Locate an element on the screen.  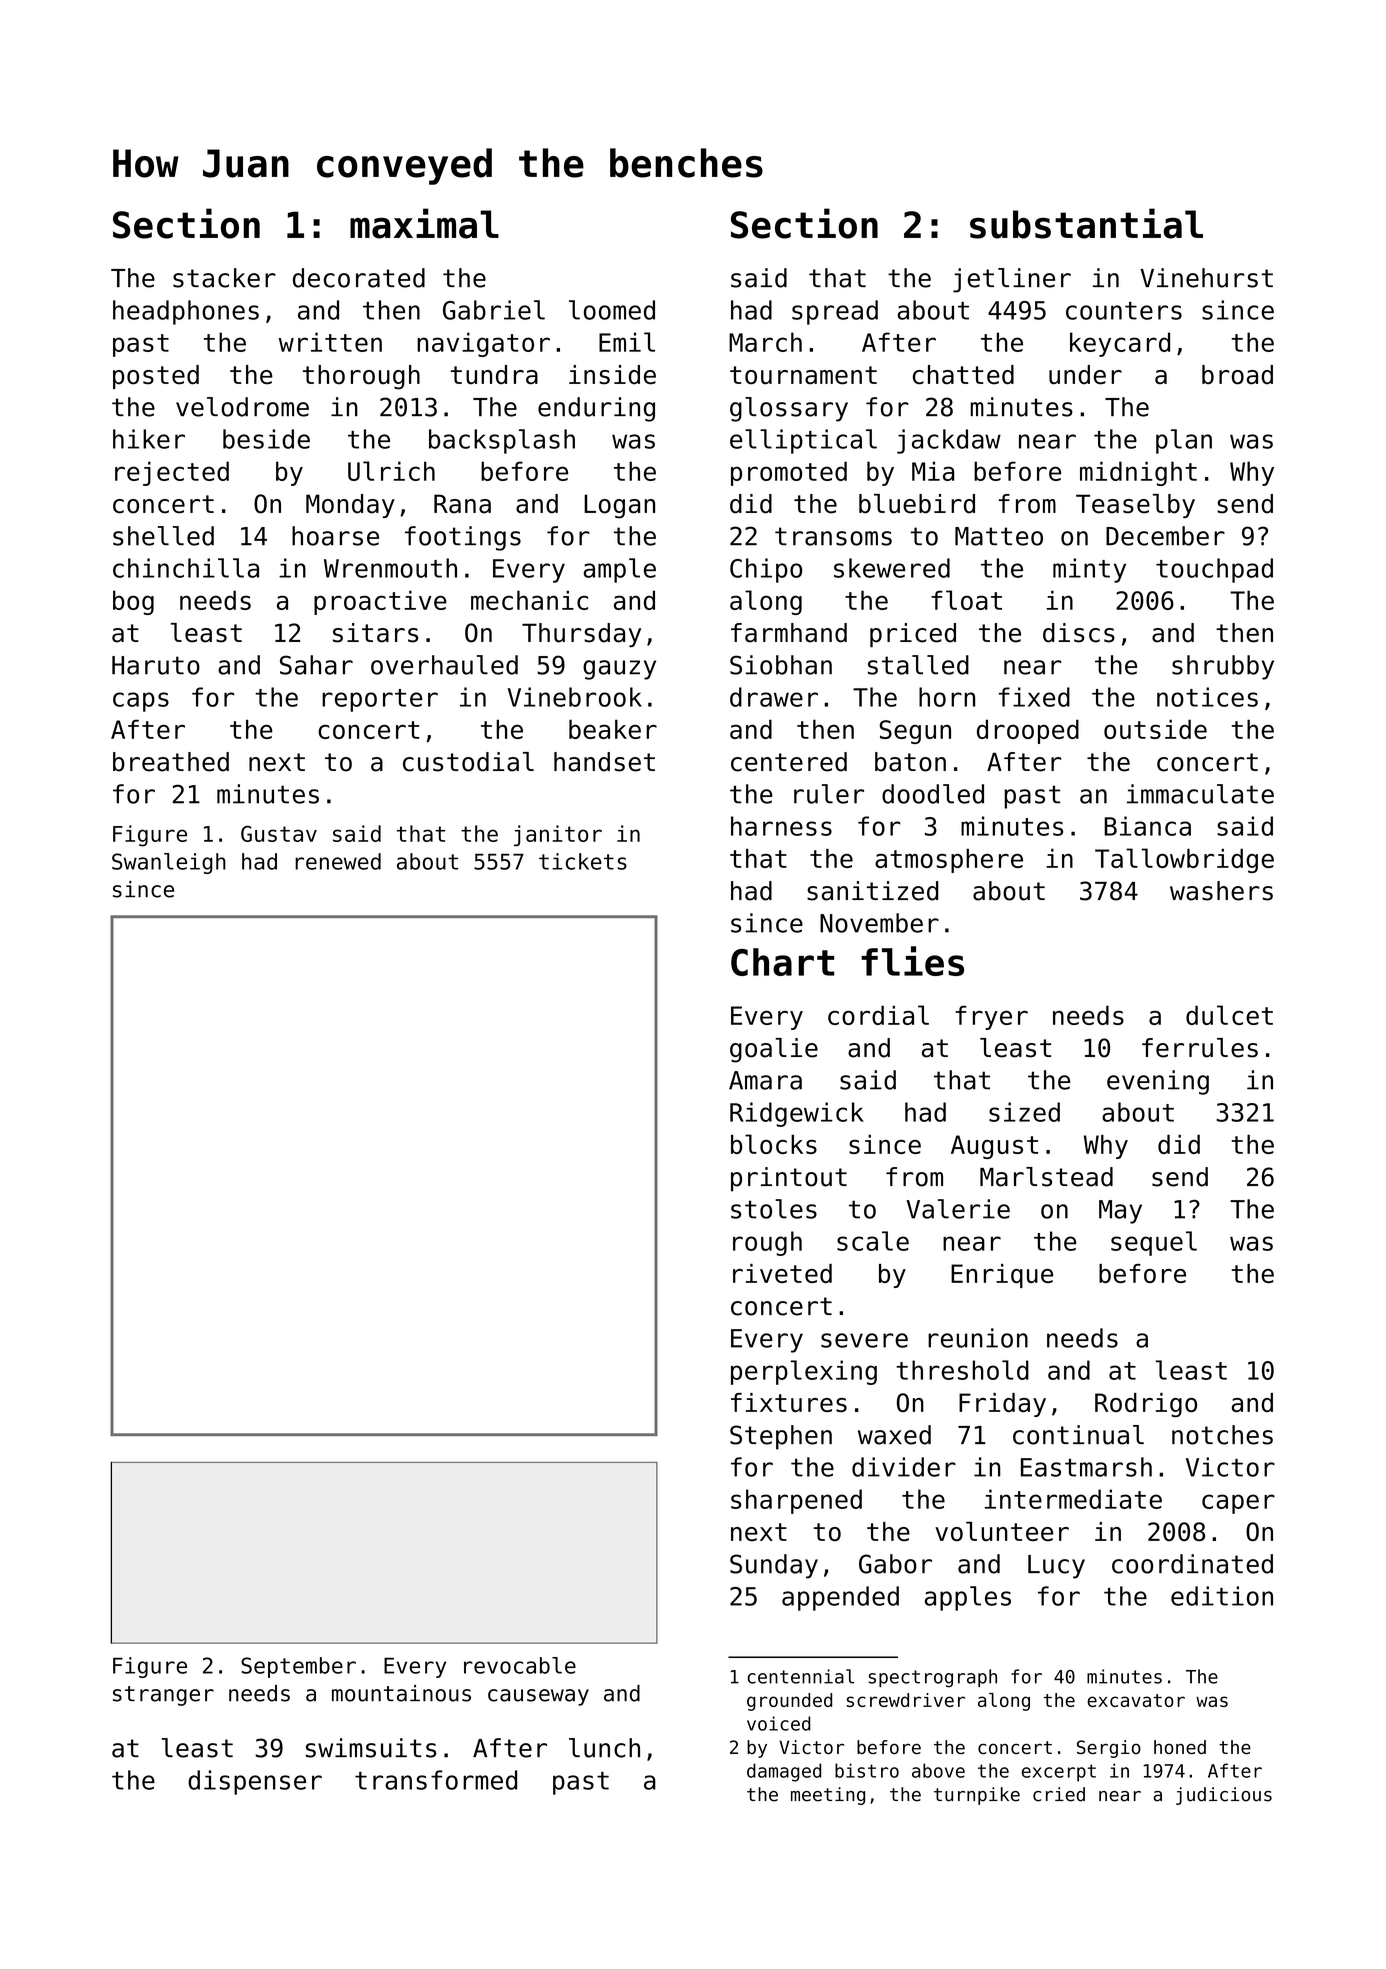
Chart is located at coordinates (782, 962).
